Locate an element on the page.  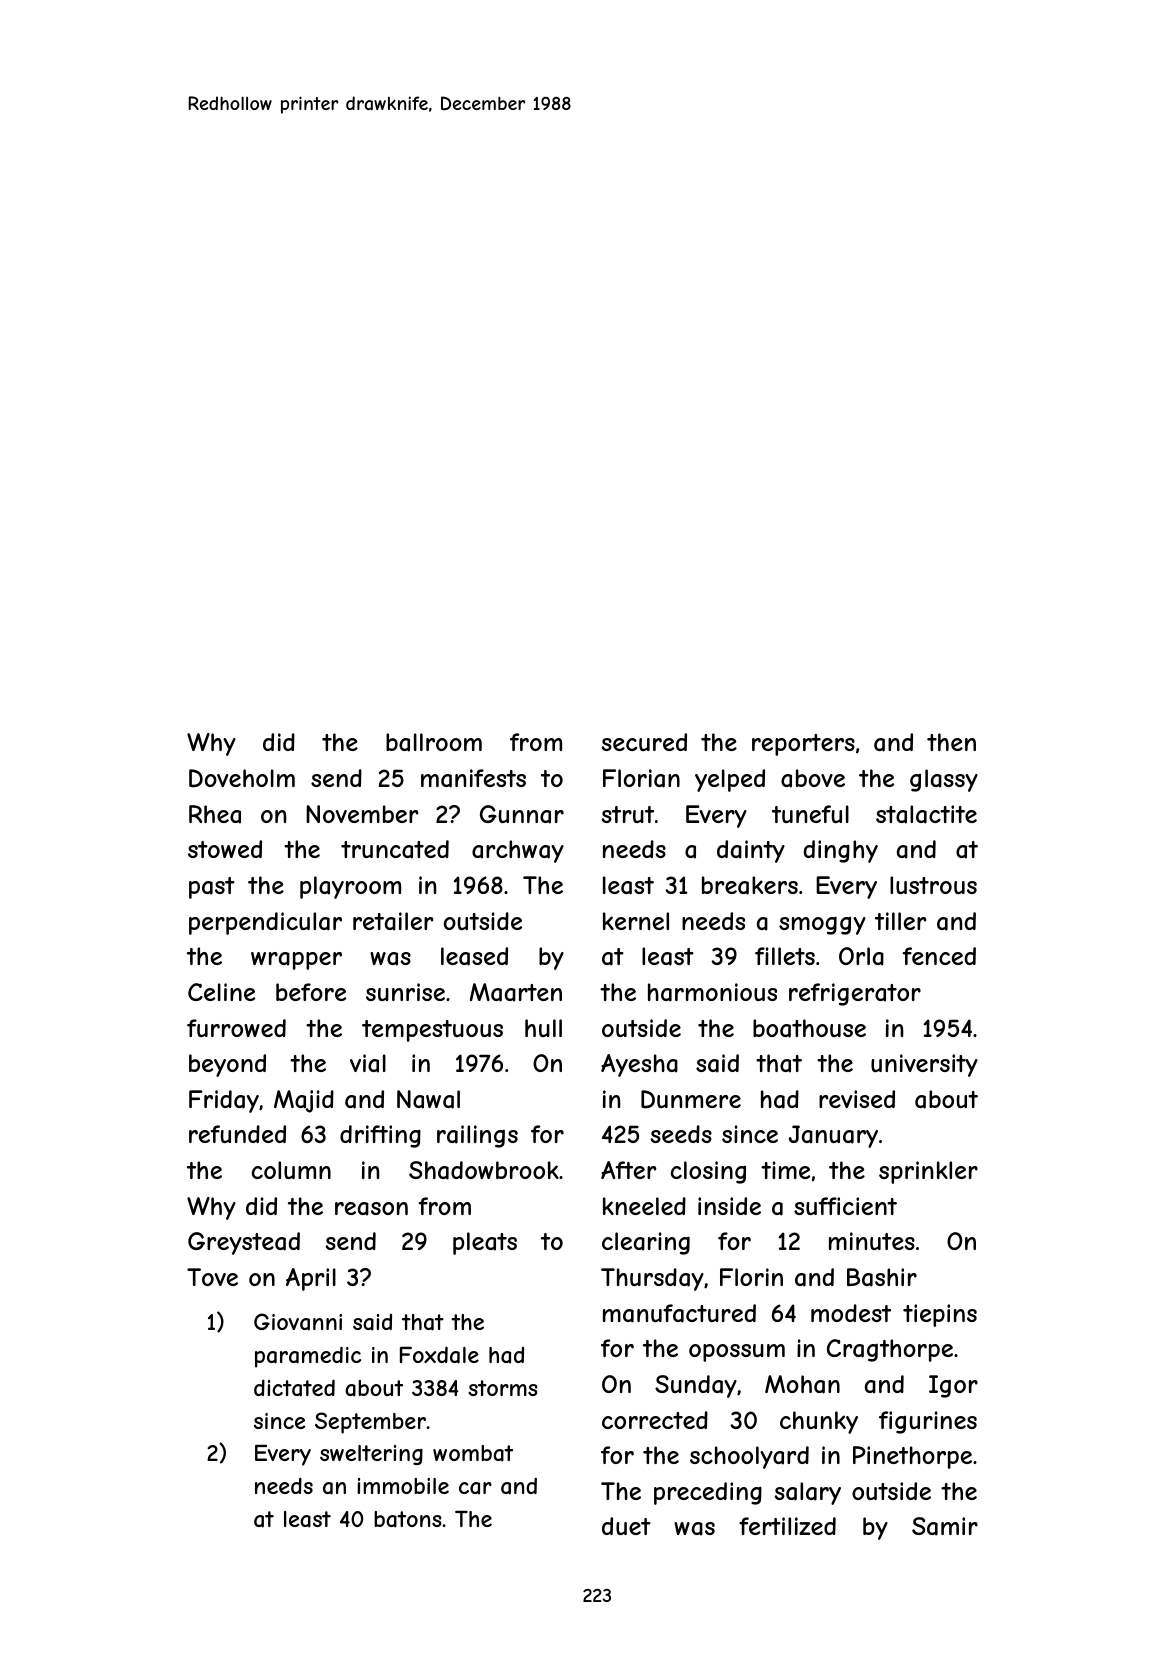
breakers is located at coordinates (750, 885).
